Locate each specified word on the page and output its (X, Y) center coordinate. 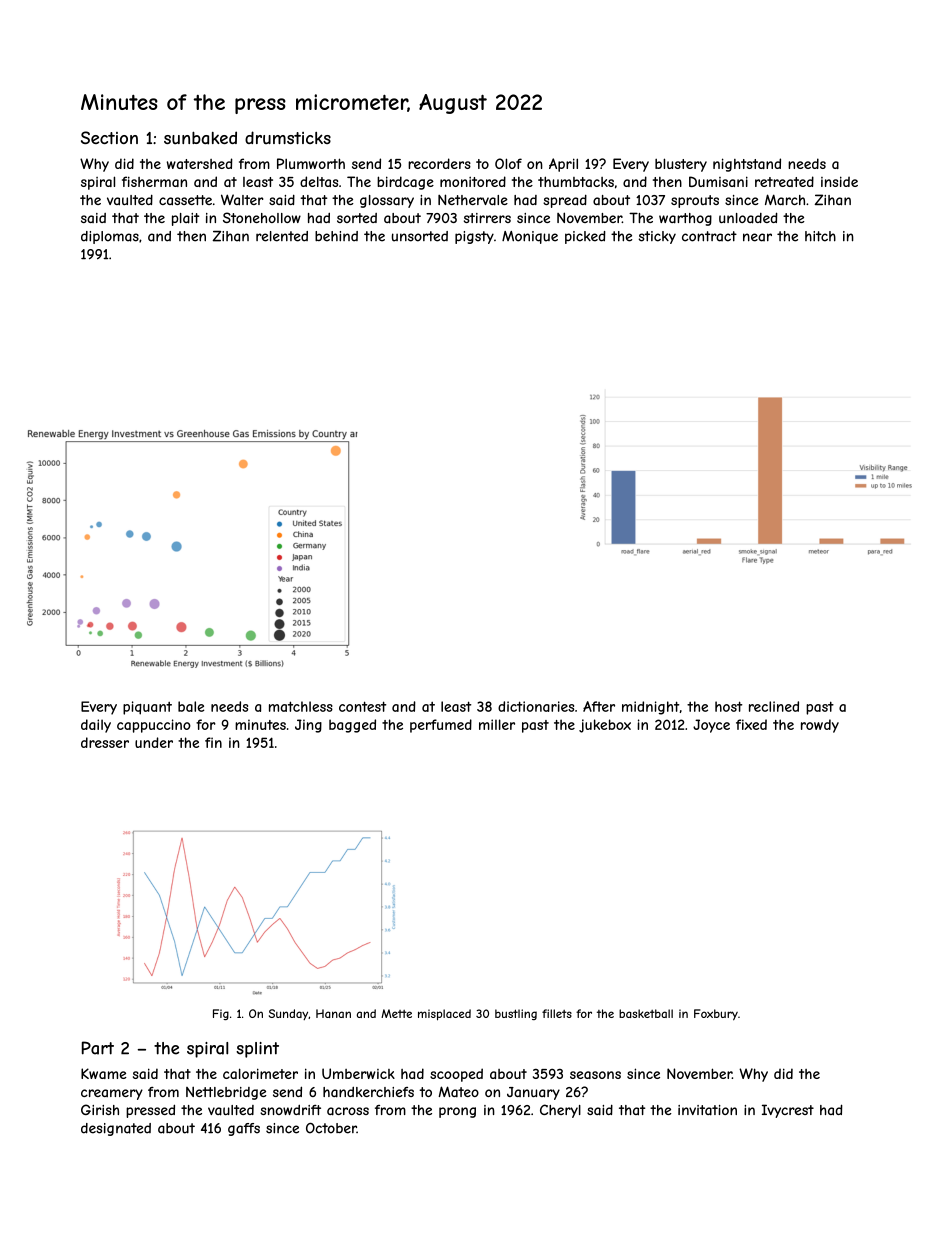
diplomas (110, 237)
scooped (456, 1075)
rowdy (820, 726)
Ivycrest (788, 1111)
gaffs (244, 1129)
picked (585, 237)
